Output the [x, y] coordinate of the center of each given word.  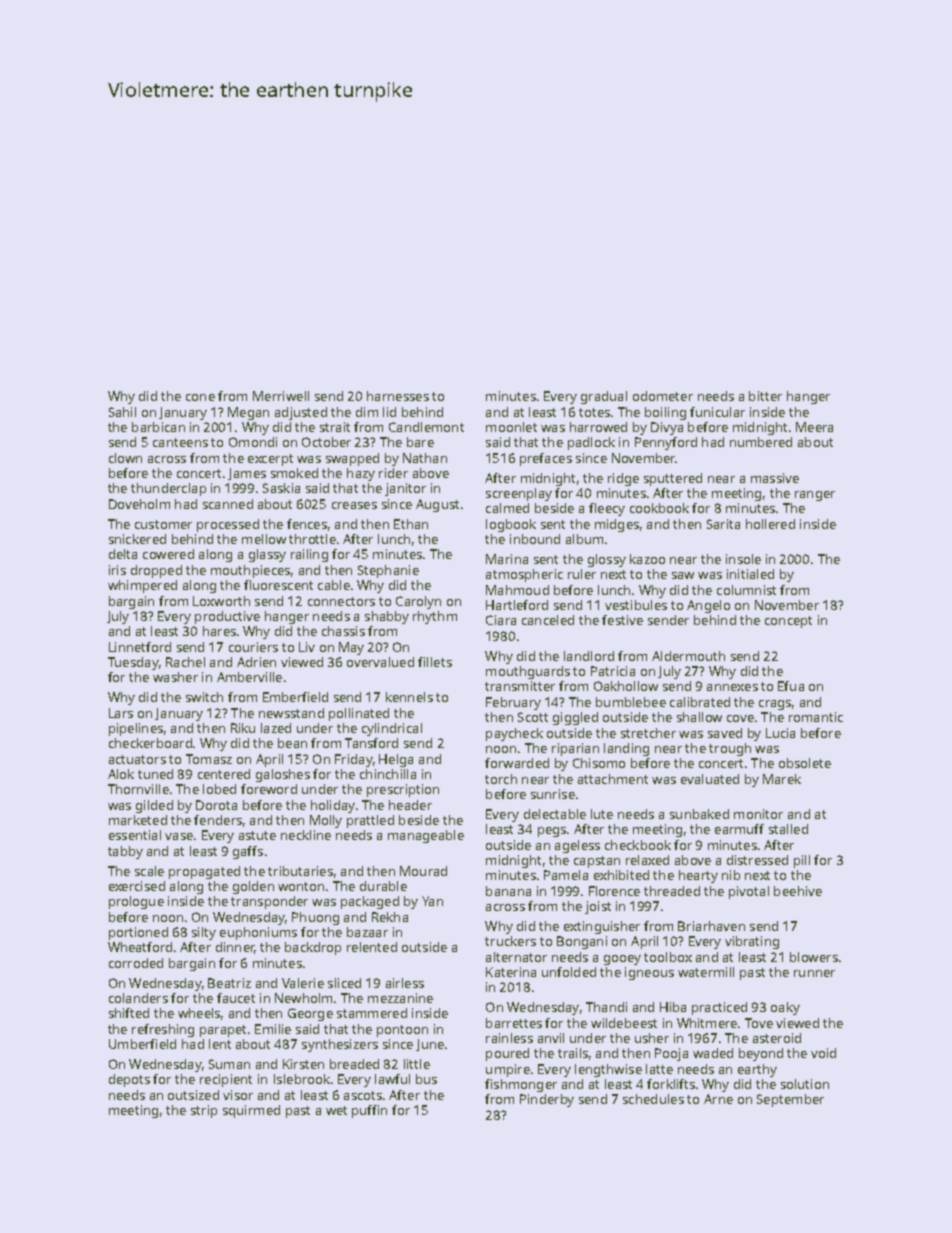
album [584, 539]
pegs [552, 832]
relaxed [647, 860]
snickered [137, 539]
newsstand [291, 713]
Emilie [273, 1029]
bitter [765, 396]
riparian [575, 749]
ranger [815, 496]
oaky [785, 1008]
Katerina [511, 972]
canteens [180, 442]
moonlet [511, 427]
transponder [269, 902]
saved [725, 733]
